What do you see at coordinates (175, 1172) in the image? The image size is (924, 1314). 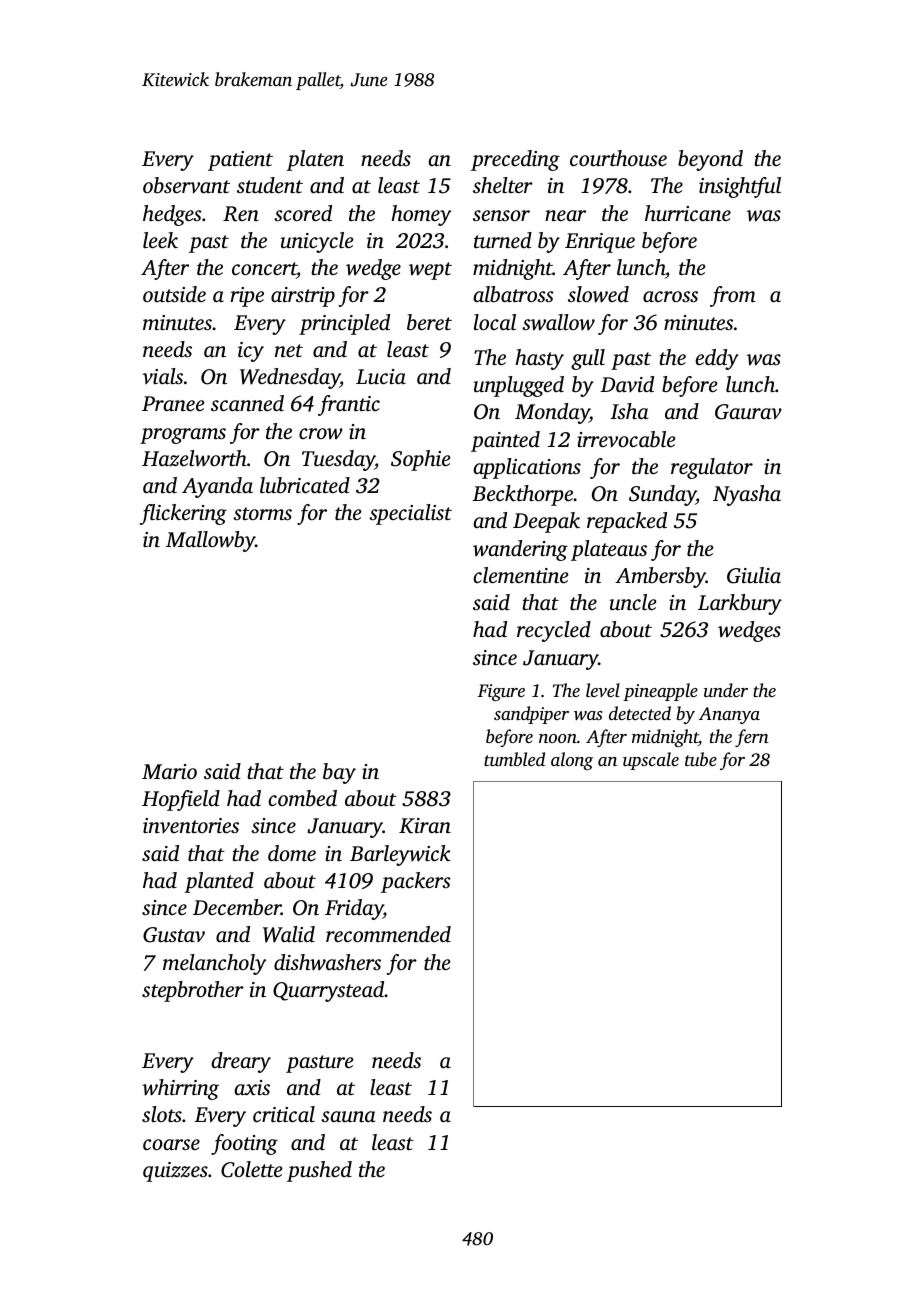 I see `quizzes` at bounding box center [175, 1172].
